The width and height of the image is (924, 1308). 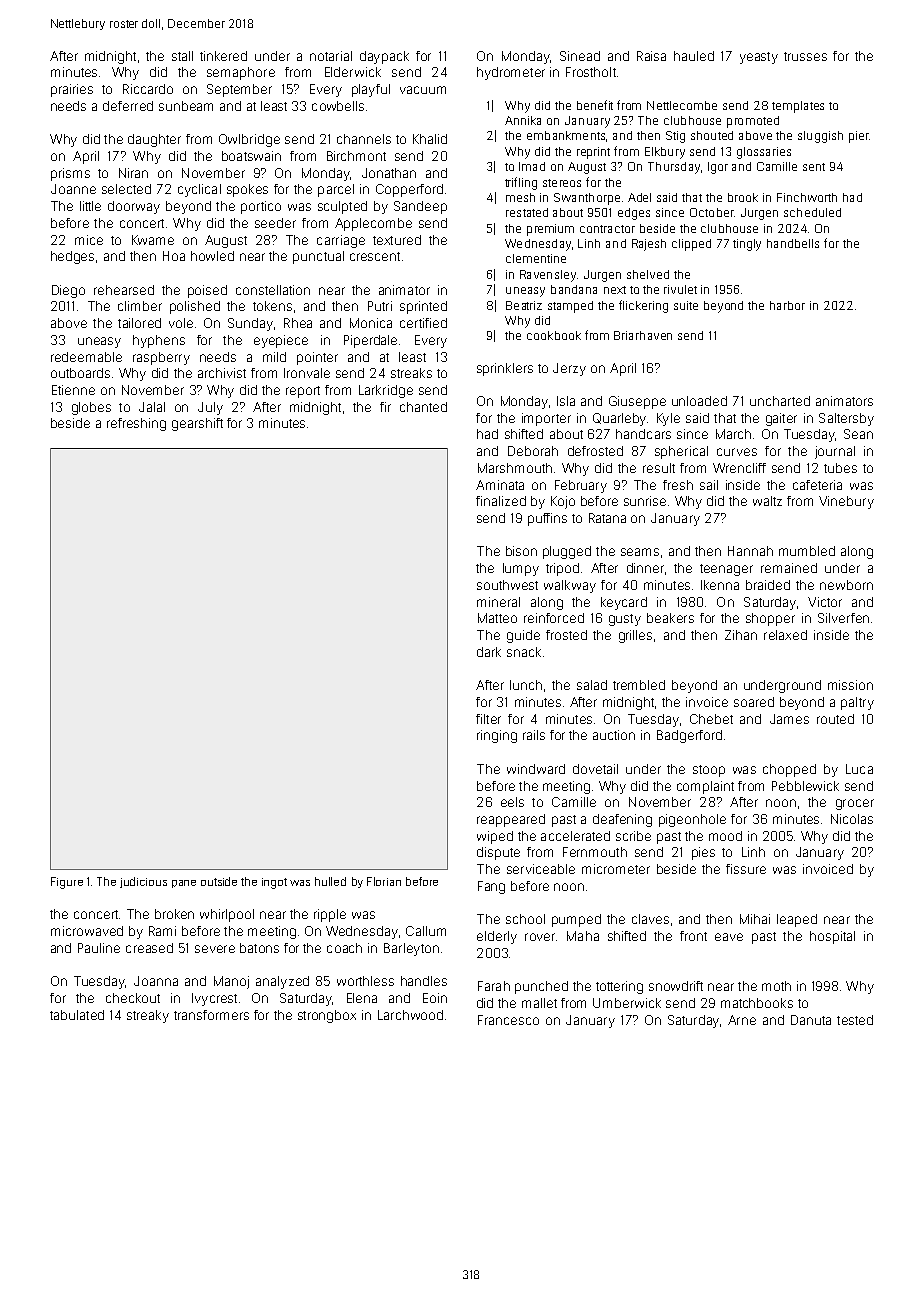 What do you see at coordinates (805, 56) in the image?
I see `trusses` at bounding box center [805, 56].
